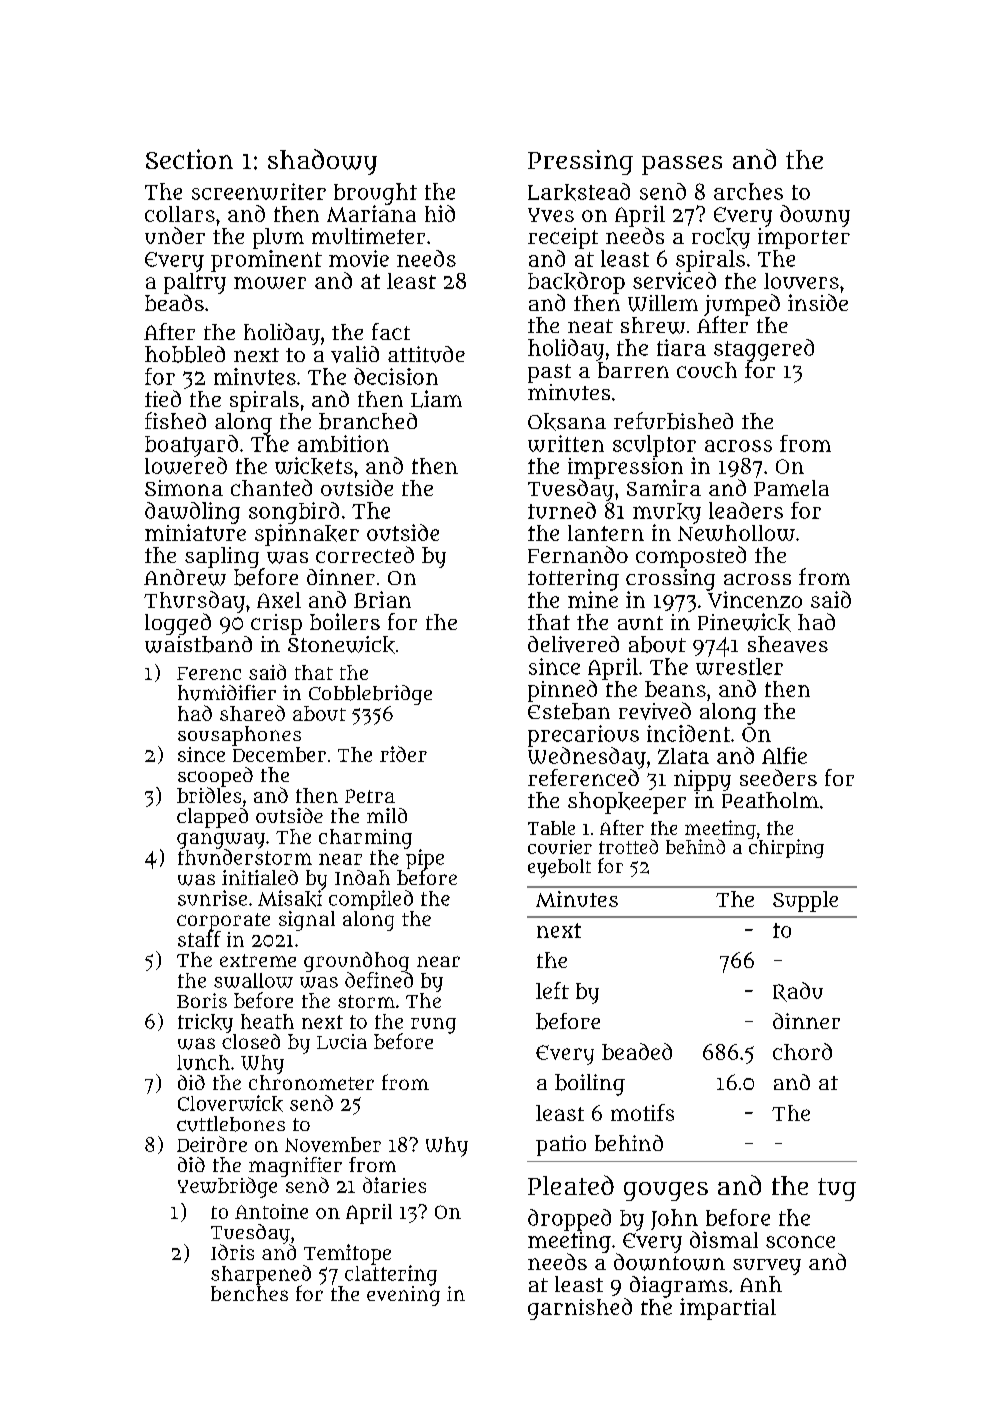 This document has height=1422, width=1001. Describe the element at coordinates (355, 354) in the document. I see `valid` at that location.
